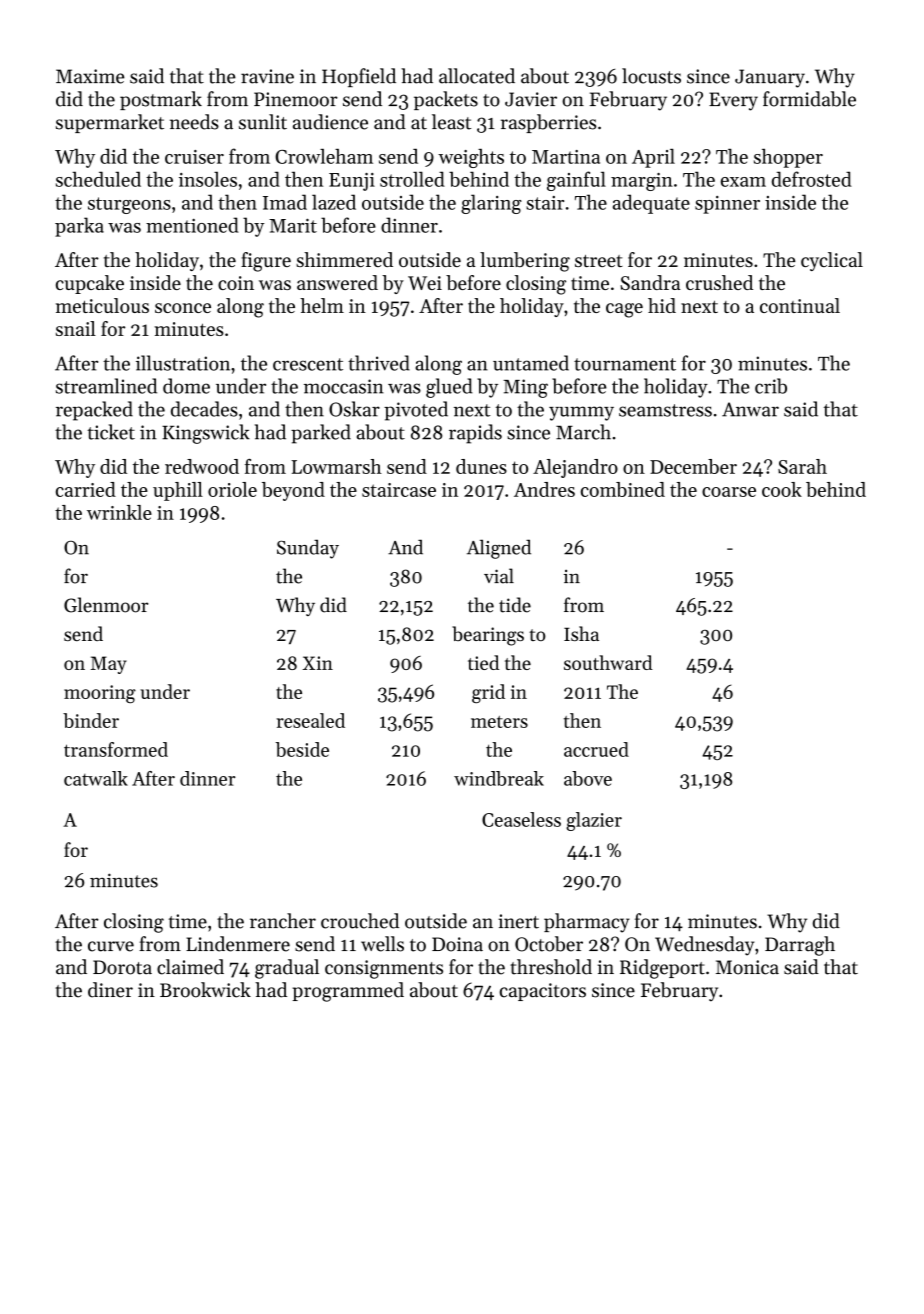 This document has height=1314, width=924. I want to click on mentioned, so click(192, 225).
